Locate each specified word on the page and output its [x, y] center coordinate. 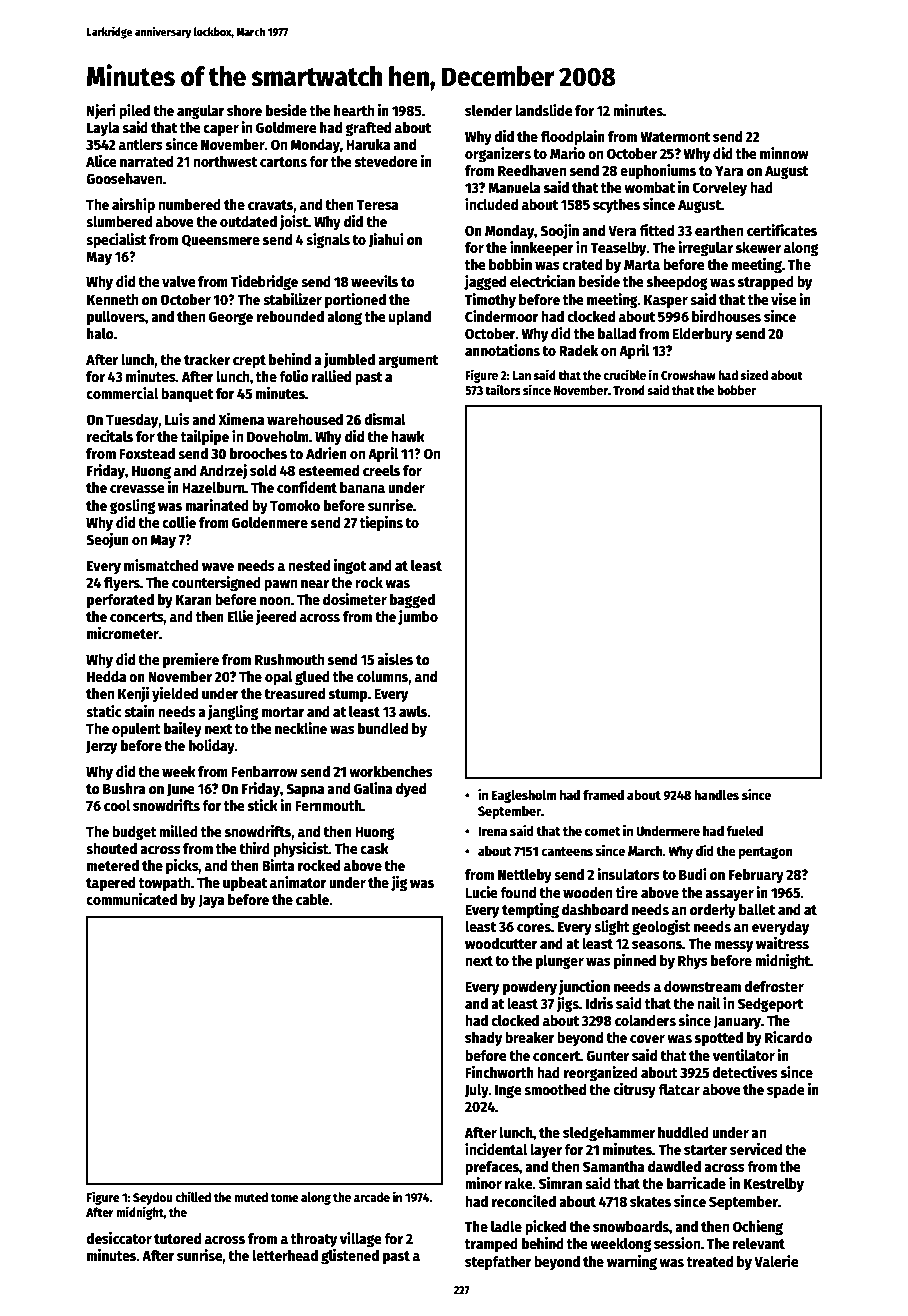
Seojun [107, 540]
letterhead [285, 1255]
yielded [175, 694]
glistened [350, 1256]
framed [603, 795]
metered [113, 865]
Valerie [776, 1261]
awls [413, 711]
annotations [502, 350]
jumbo [418, 617]
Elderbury [702, 335]
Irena [492, 831]
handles [716, 794]
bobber [736, 390]
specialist [116, 240]
